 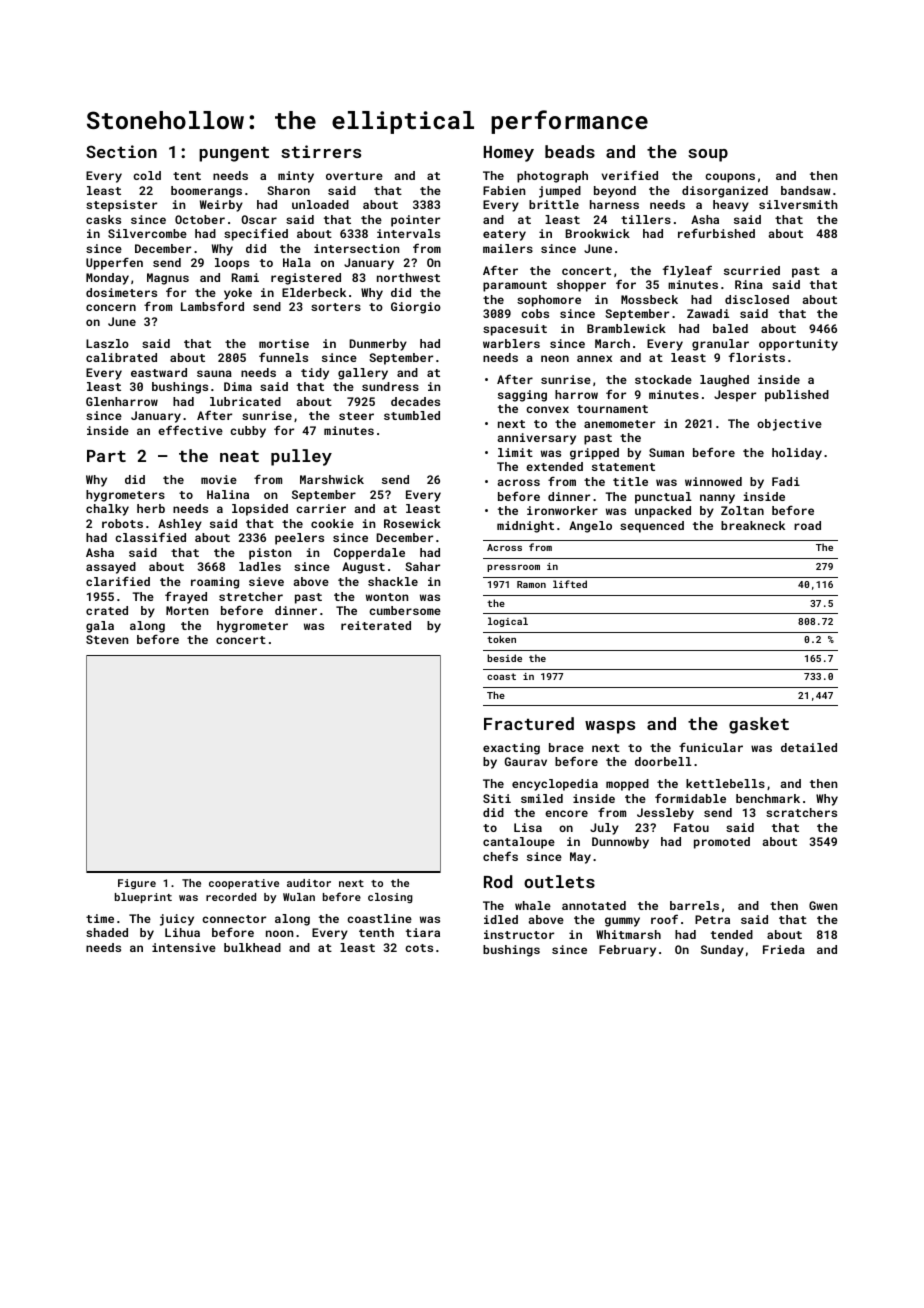 What do you see at coordinates (509, 154) in the screenshot?
I see `Homey` at bounding box center [509, 154].
